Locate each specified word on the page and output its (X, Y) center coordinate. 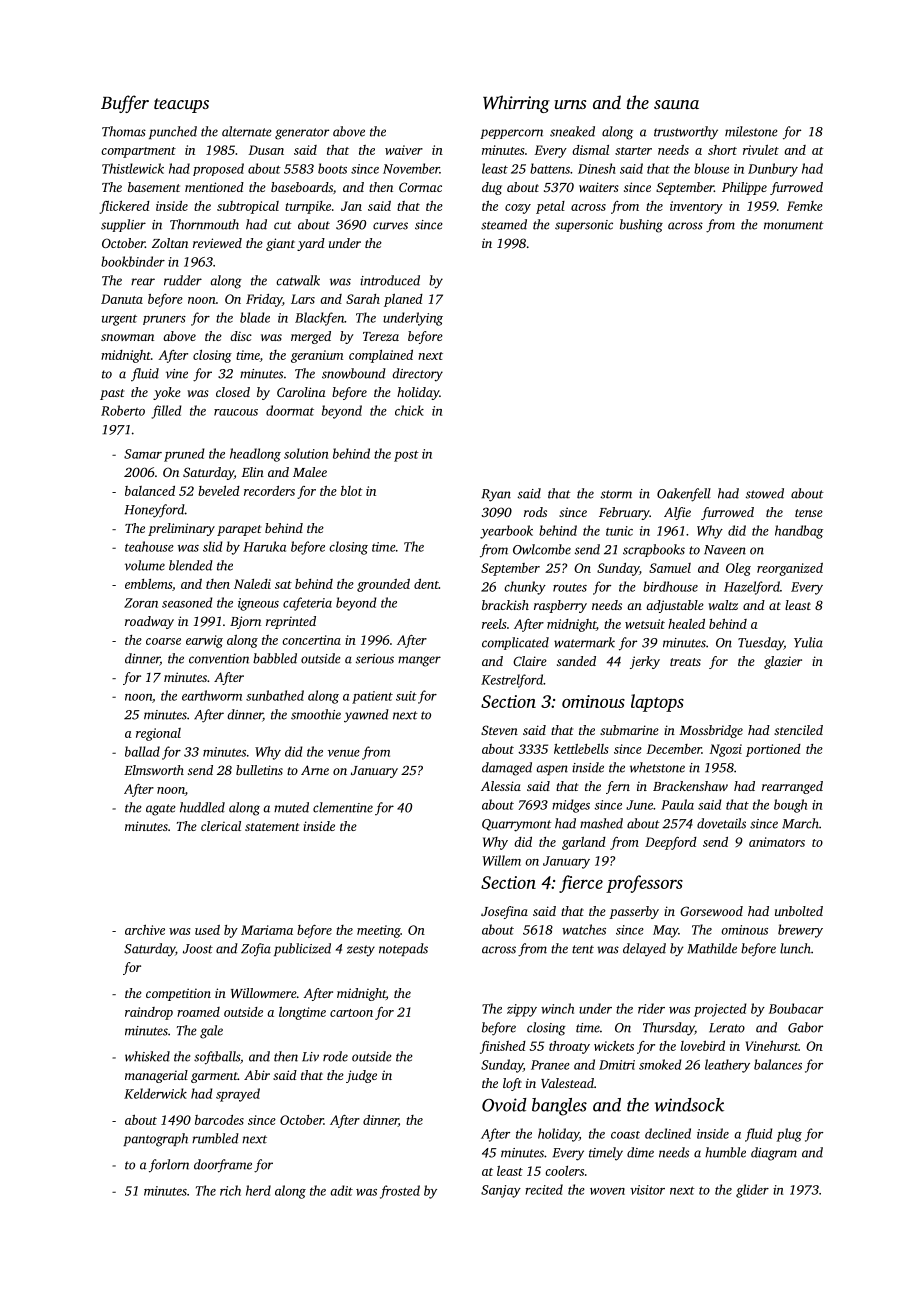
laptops (657, 703)
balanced (150, 491)
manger (419, 661)
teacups (181, 105)
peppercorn (511, 134)
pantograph (155, 1140)
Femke (805, 206)
